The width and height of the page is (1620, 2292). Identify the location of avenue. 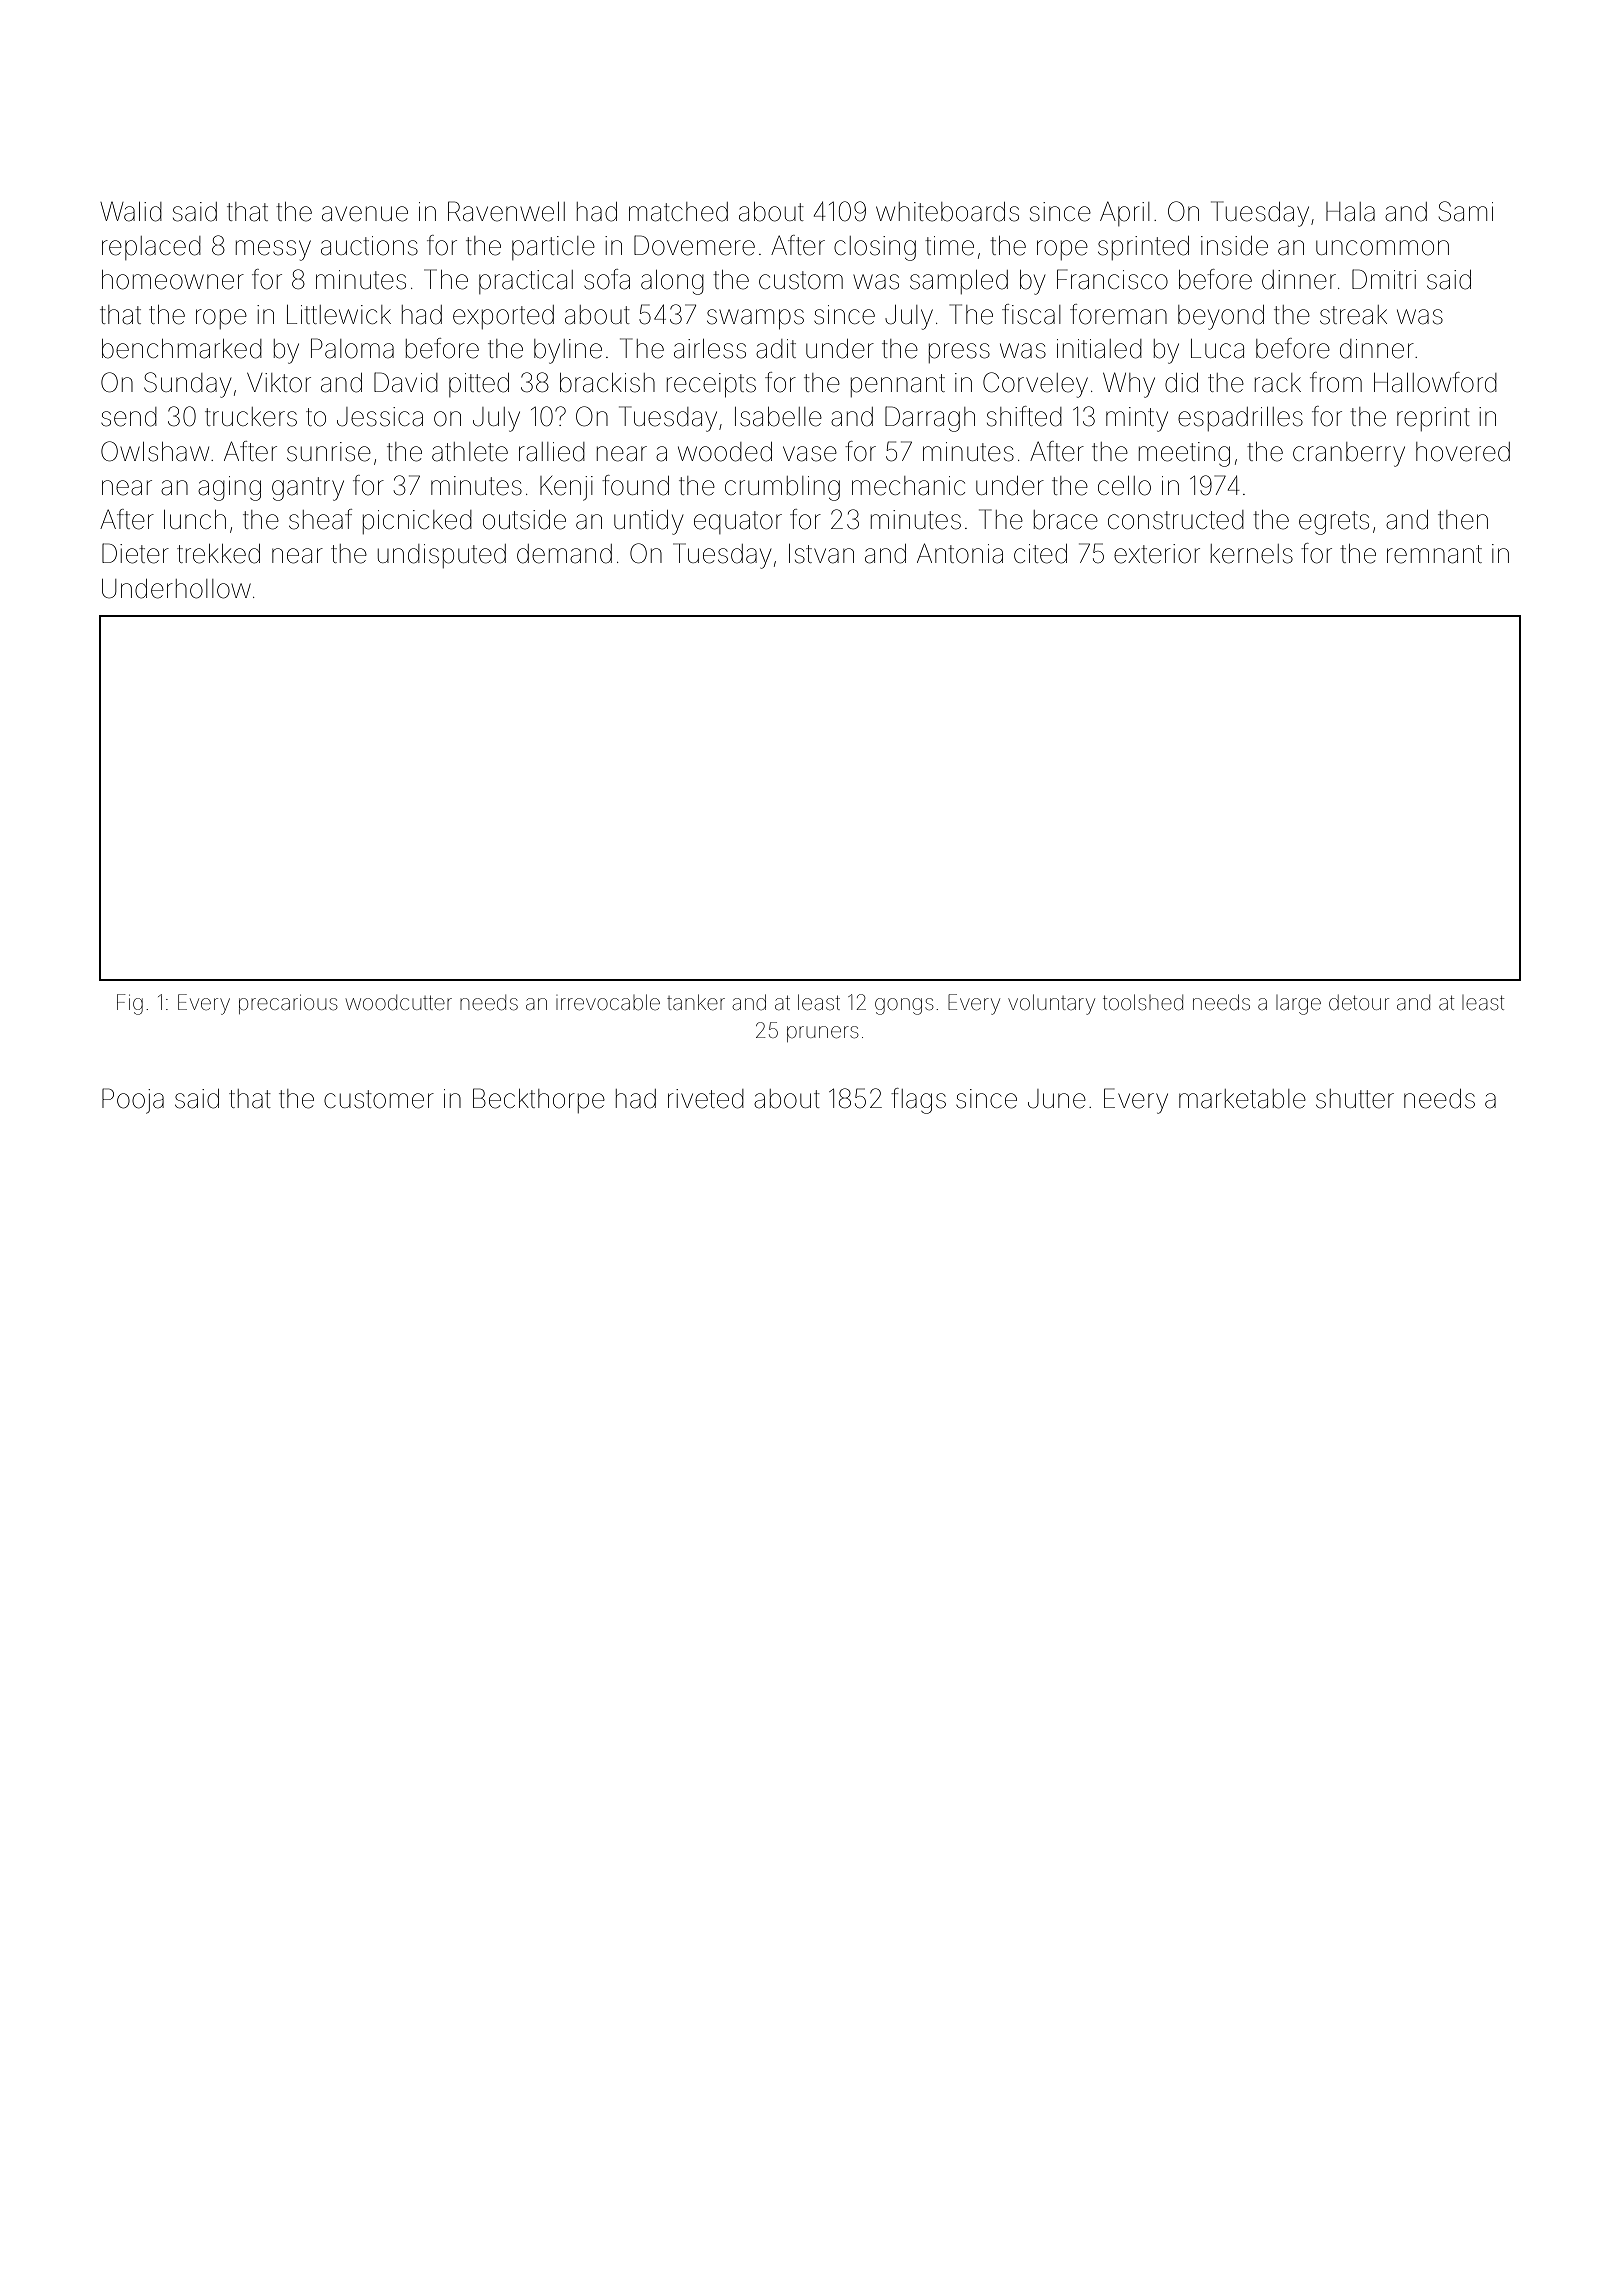
(365, 214).
